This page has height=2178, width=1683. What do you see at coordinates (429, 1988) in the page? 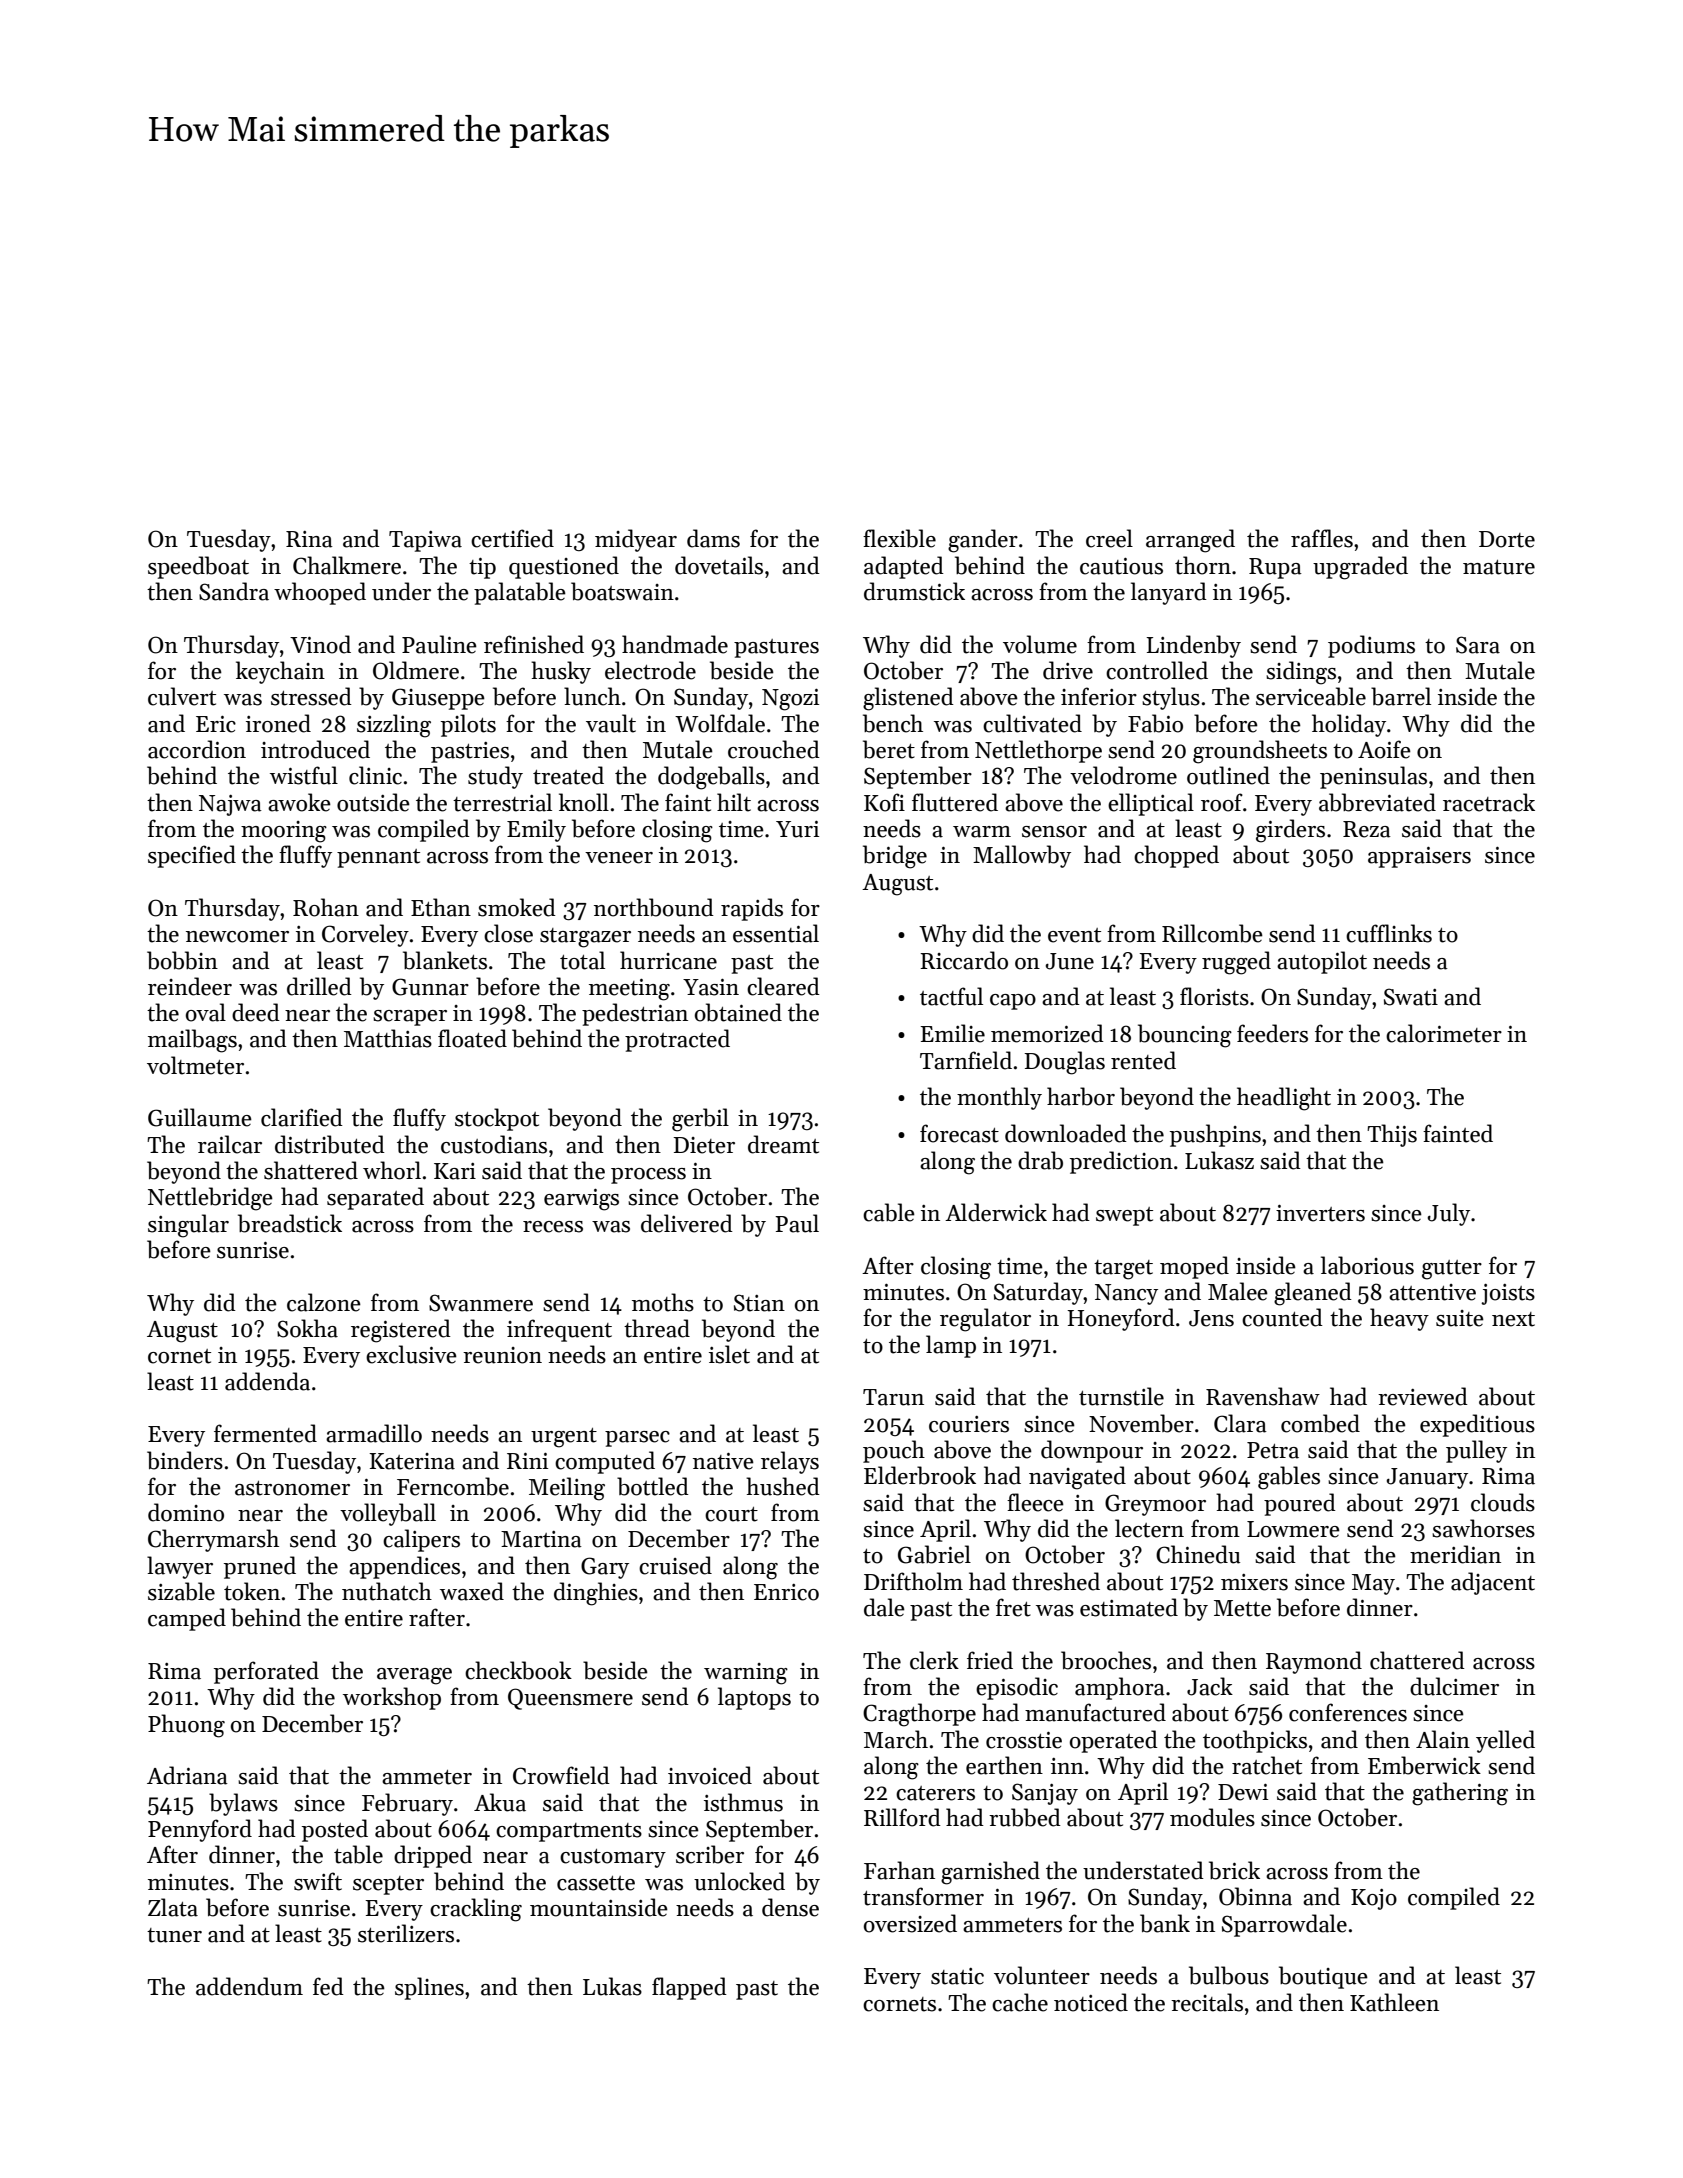
I see `splines` at bounding box center [429, 1988].
